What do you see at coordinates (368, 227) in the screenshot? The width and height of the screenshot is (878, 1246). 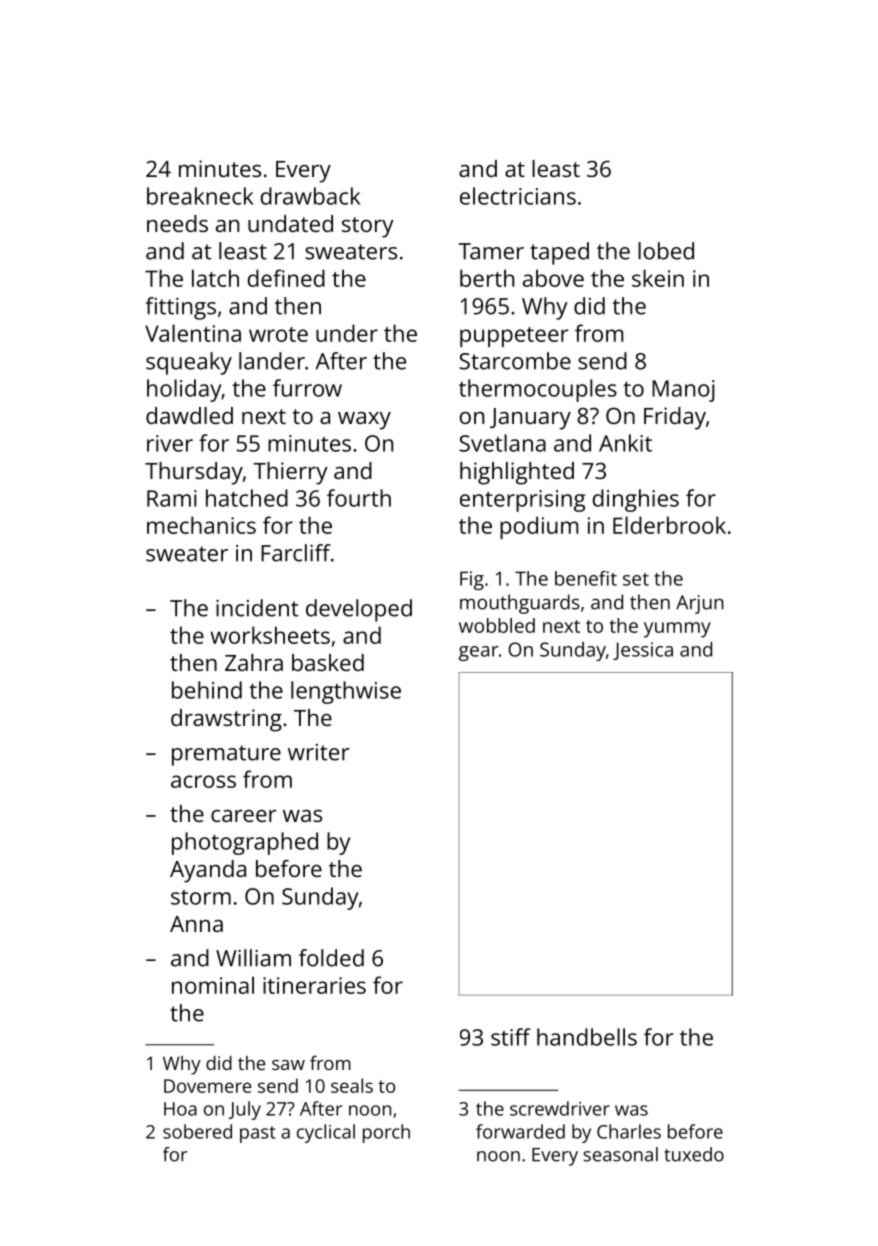 I see `story` at bounding box center [368, 227].
